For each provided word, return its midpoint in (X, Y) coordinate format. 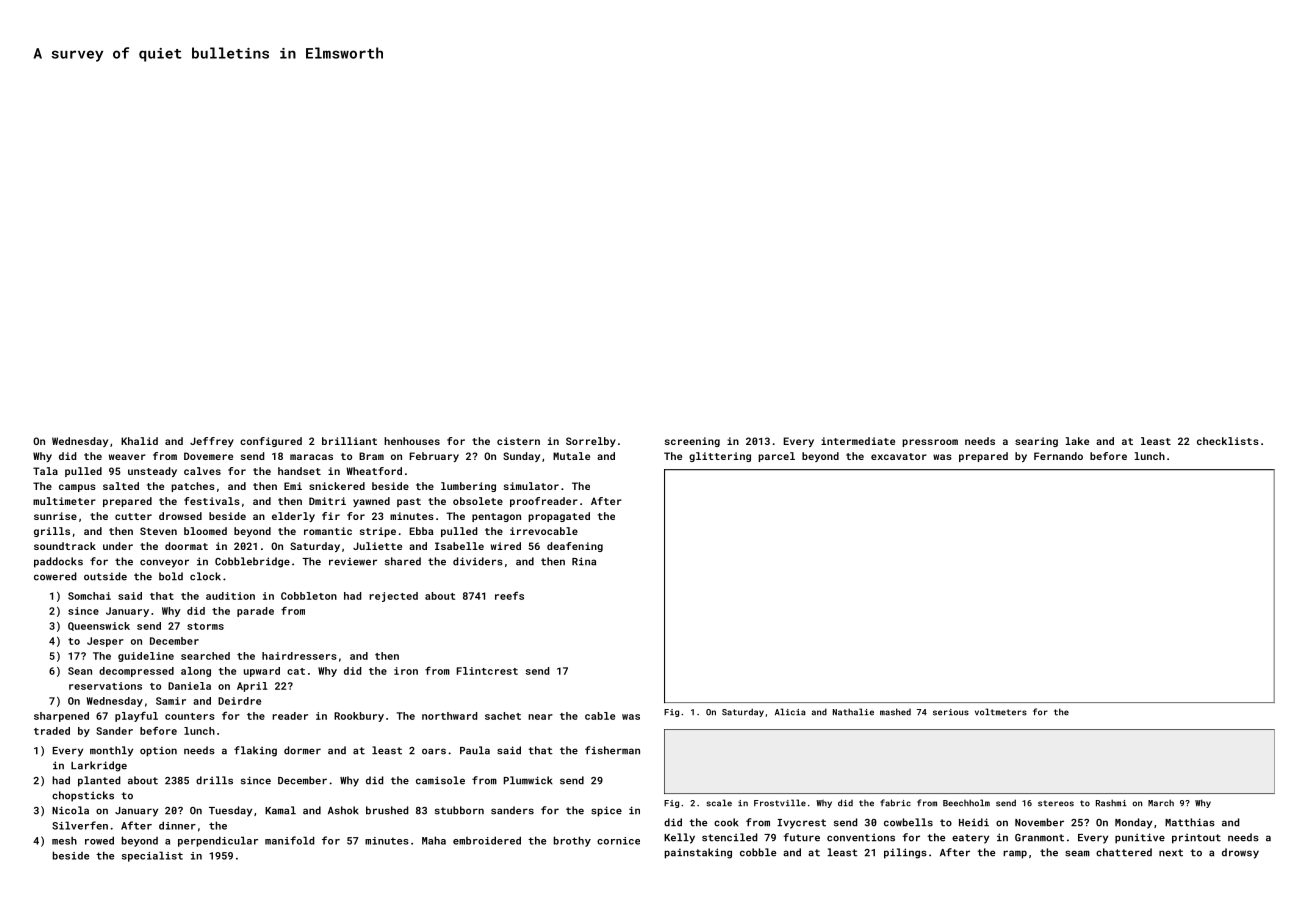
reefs (509, 596)
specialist (152, 856)
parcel (776, 457)
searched (205, 656)
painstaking (698, 853)
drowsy (1240, 853)
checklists (1228, 441)
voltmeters (1001, 712)
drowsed (180, 516)
